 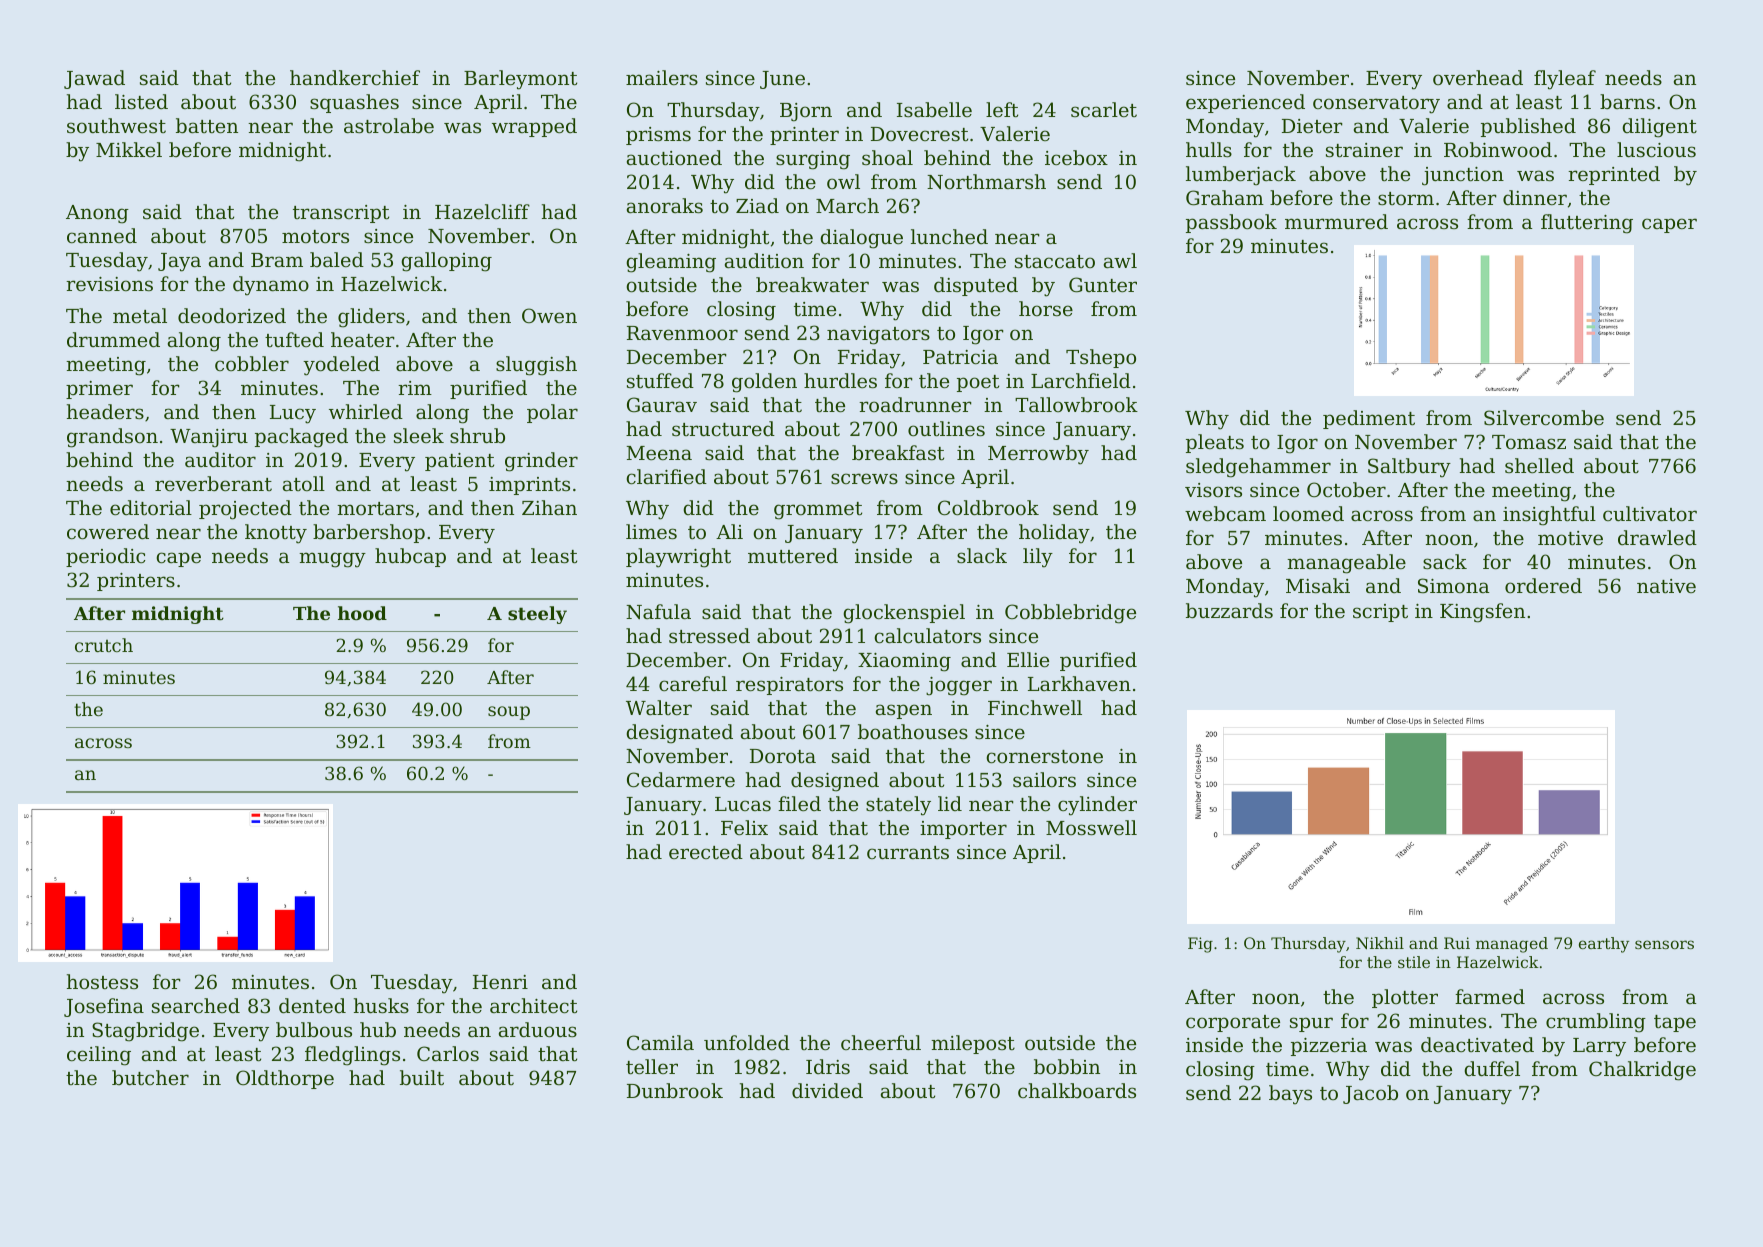 I want to click on Oldthorpe, so click(x=285, y=1079).
